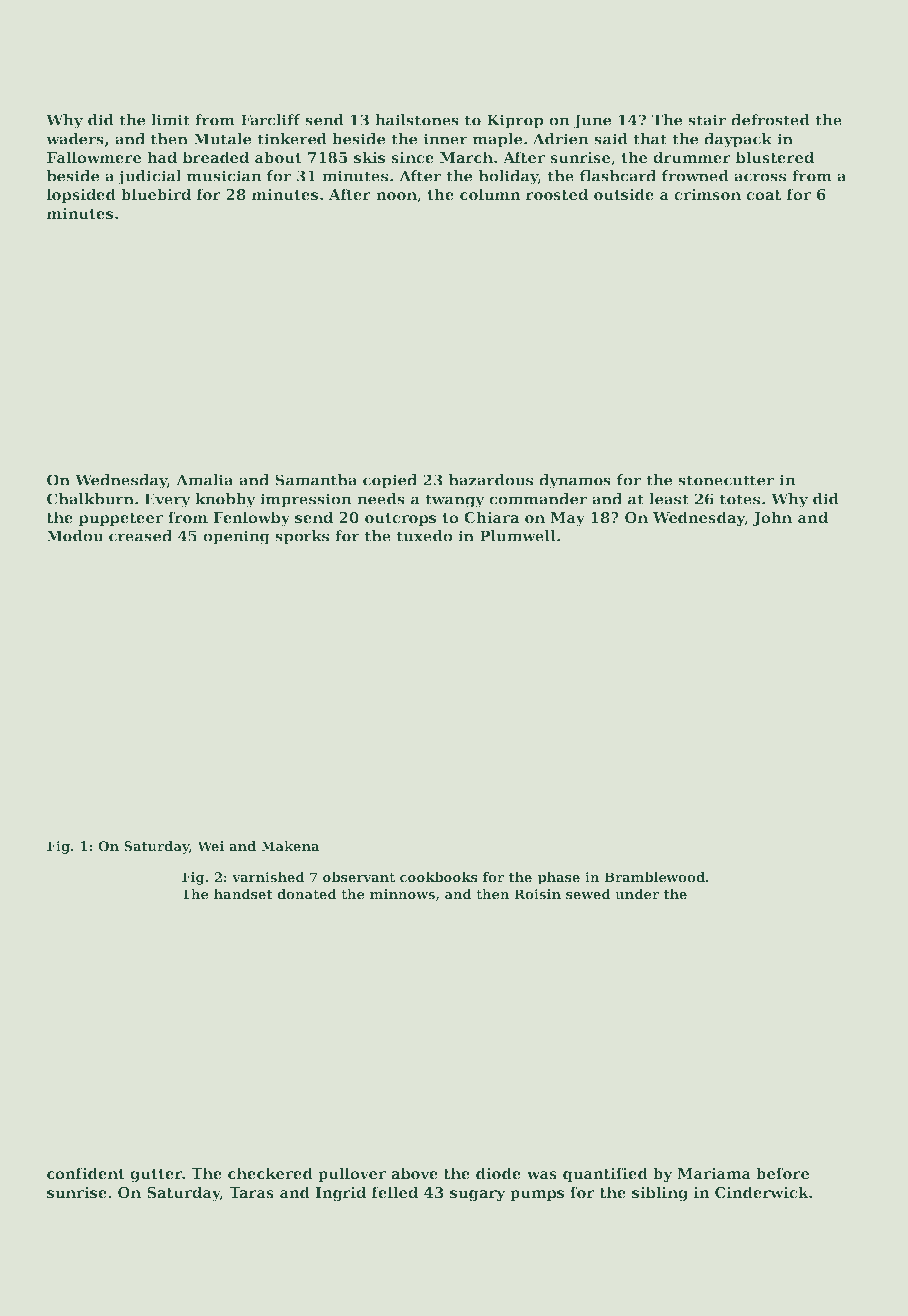  What do you see at coordinates (417, 120) in the image?
I see `hailstones` at bounding box center [417, 120].
